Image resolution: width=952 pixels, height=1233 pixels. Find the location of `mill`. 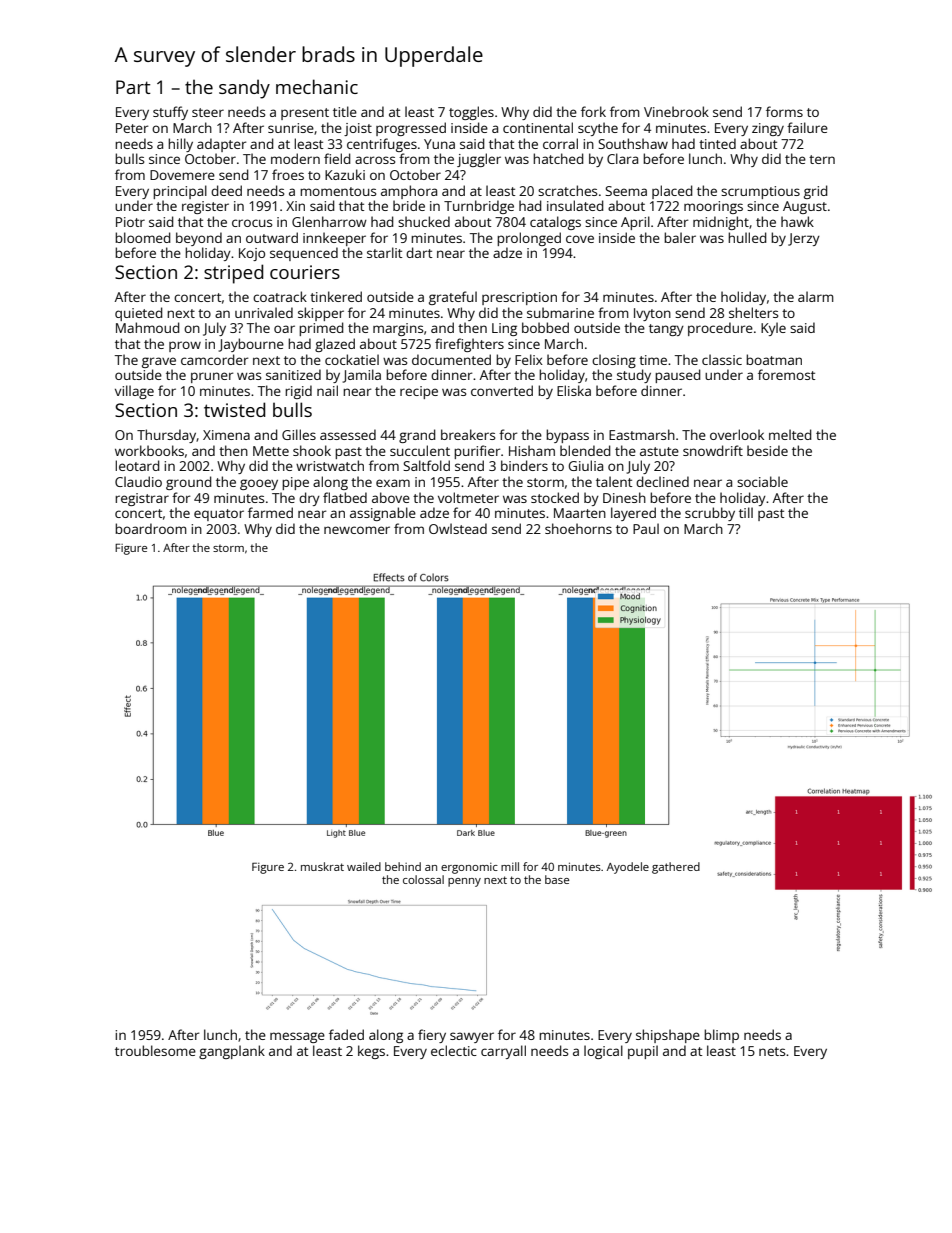

mill is located at coordinates (510, 866).
